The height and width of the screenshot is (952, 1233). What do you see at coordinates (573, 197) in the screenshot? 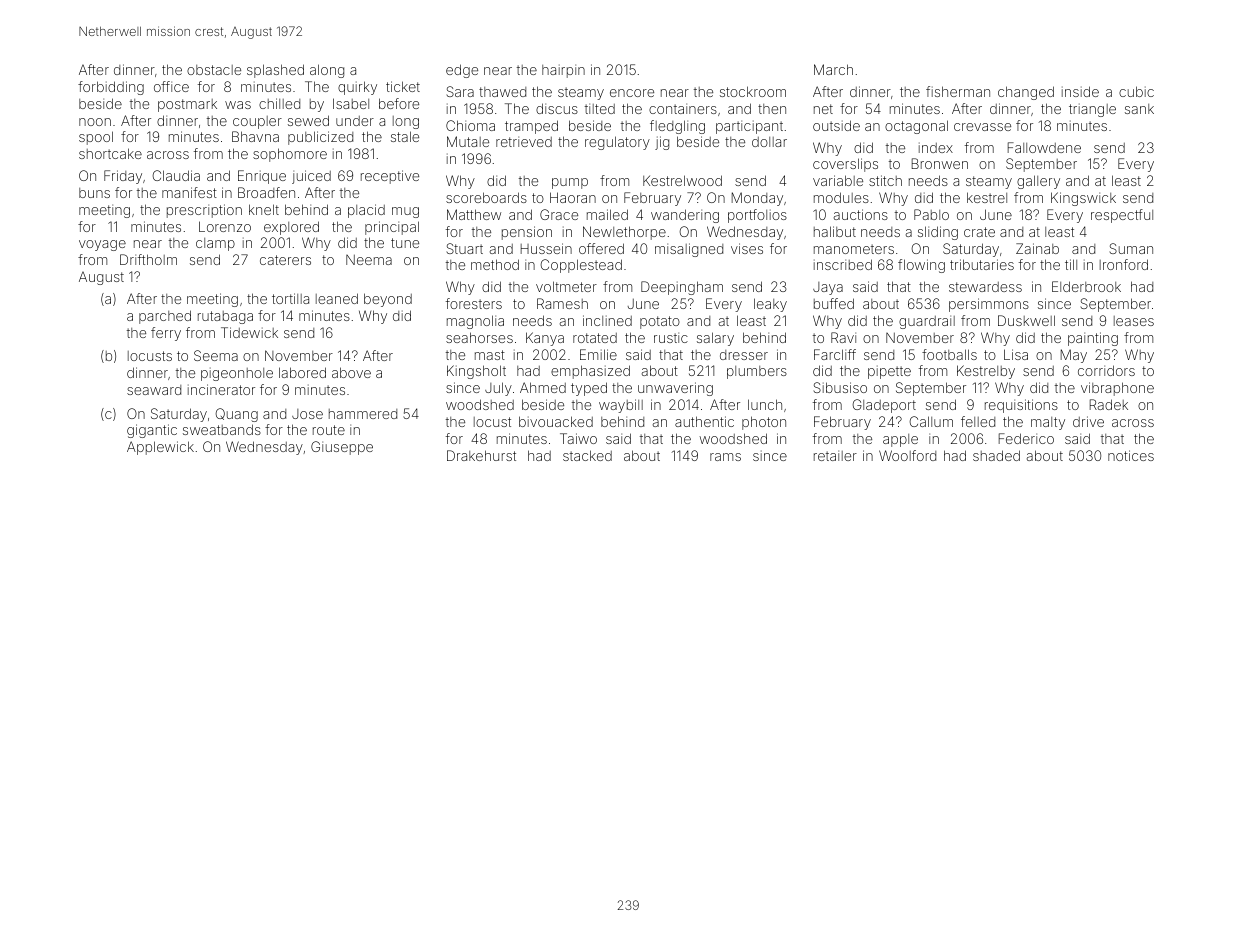
I see `Haoran` at bounding box center [573, 197].
